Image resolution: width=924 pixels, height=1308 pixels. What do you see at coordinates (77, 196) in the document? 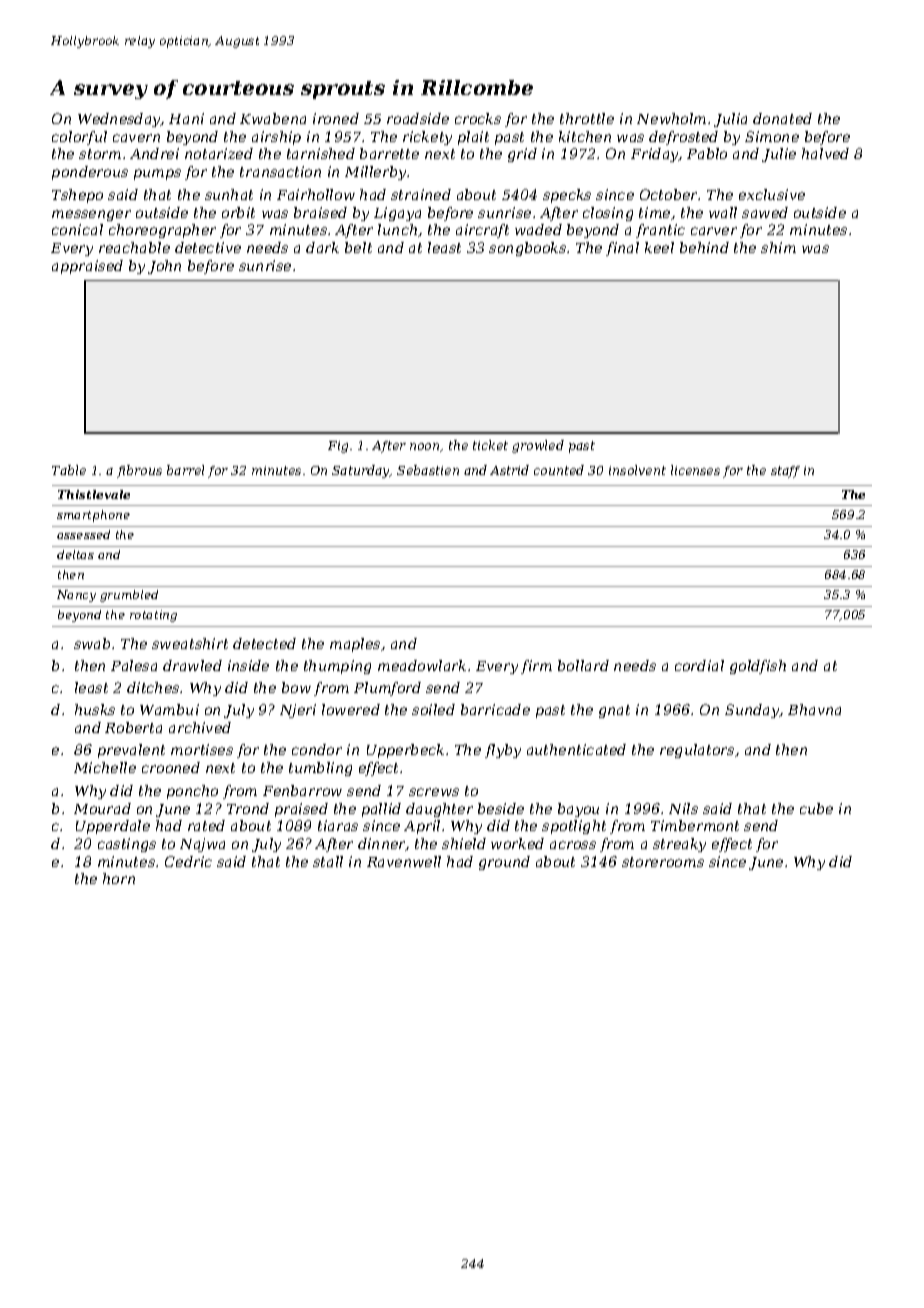
I see `Tshepo` at bounding box center [77, 196].
